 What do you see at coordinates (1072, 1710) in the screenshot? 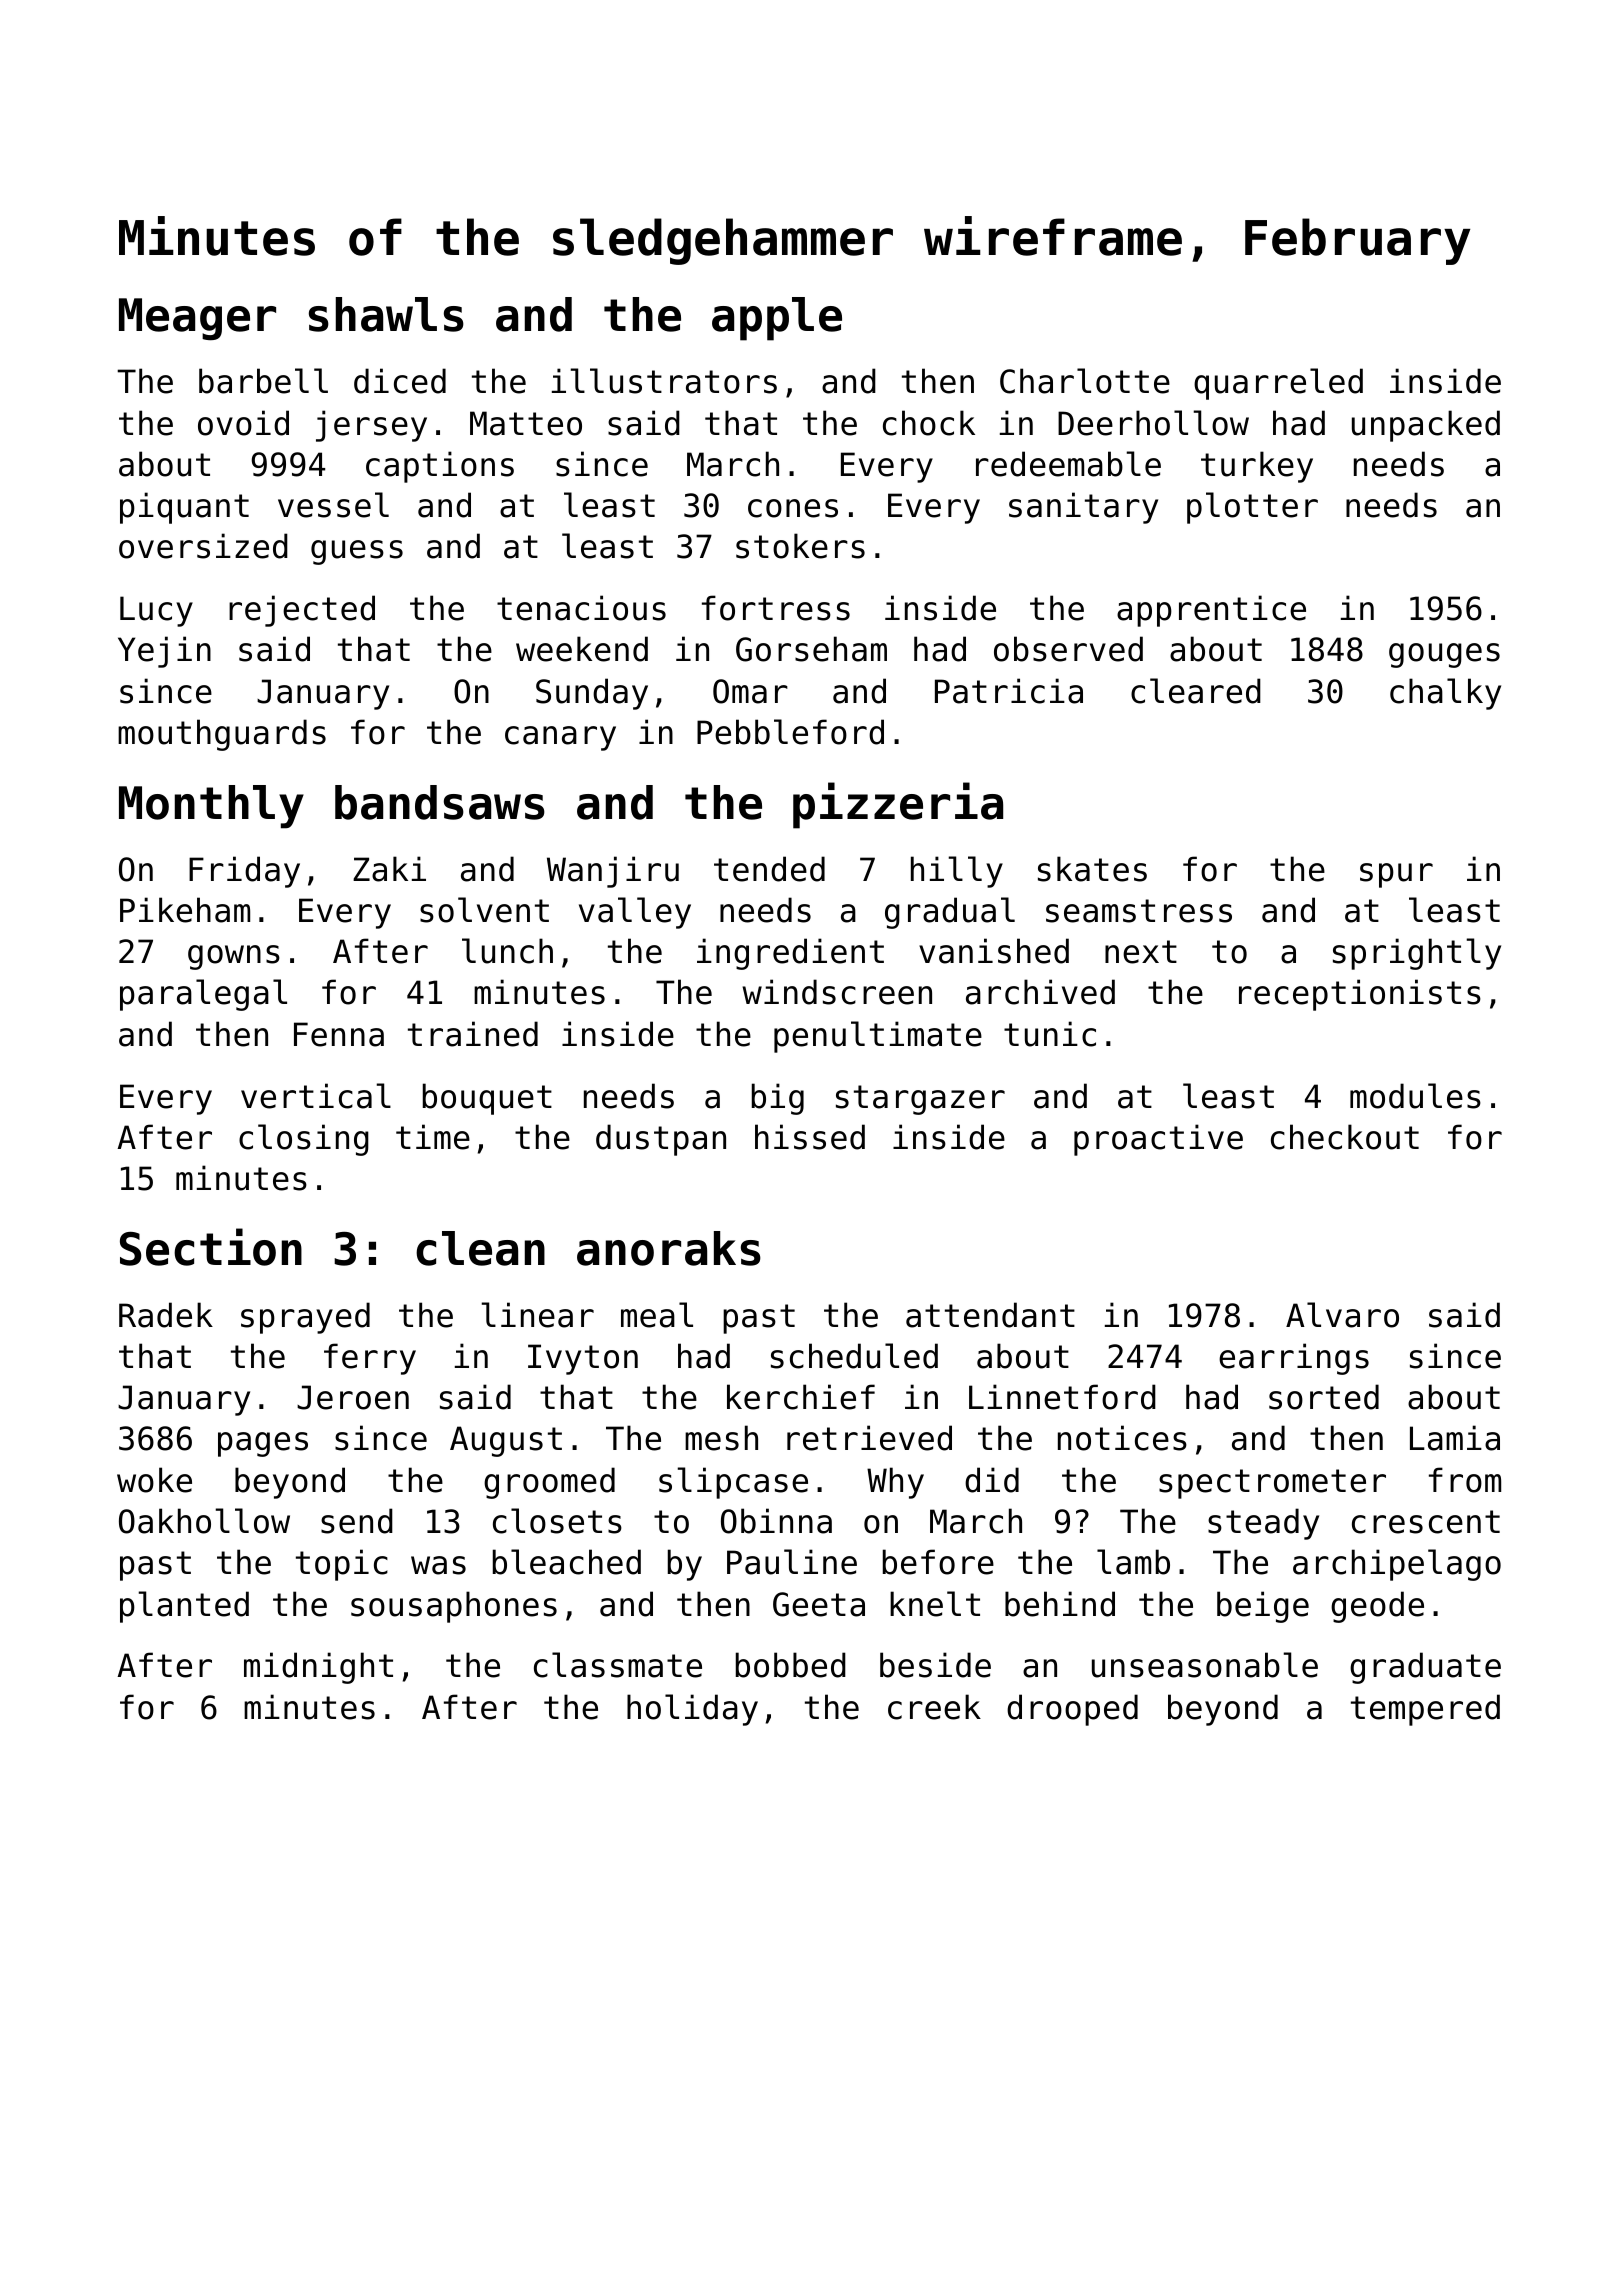
I see `drooped` at bounding box center [1072, 1710].
